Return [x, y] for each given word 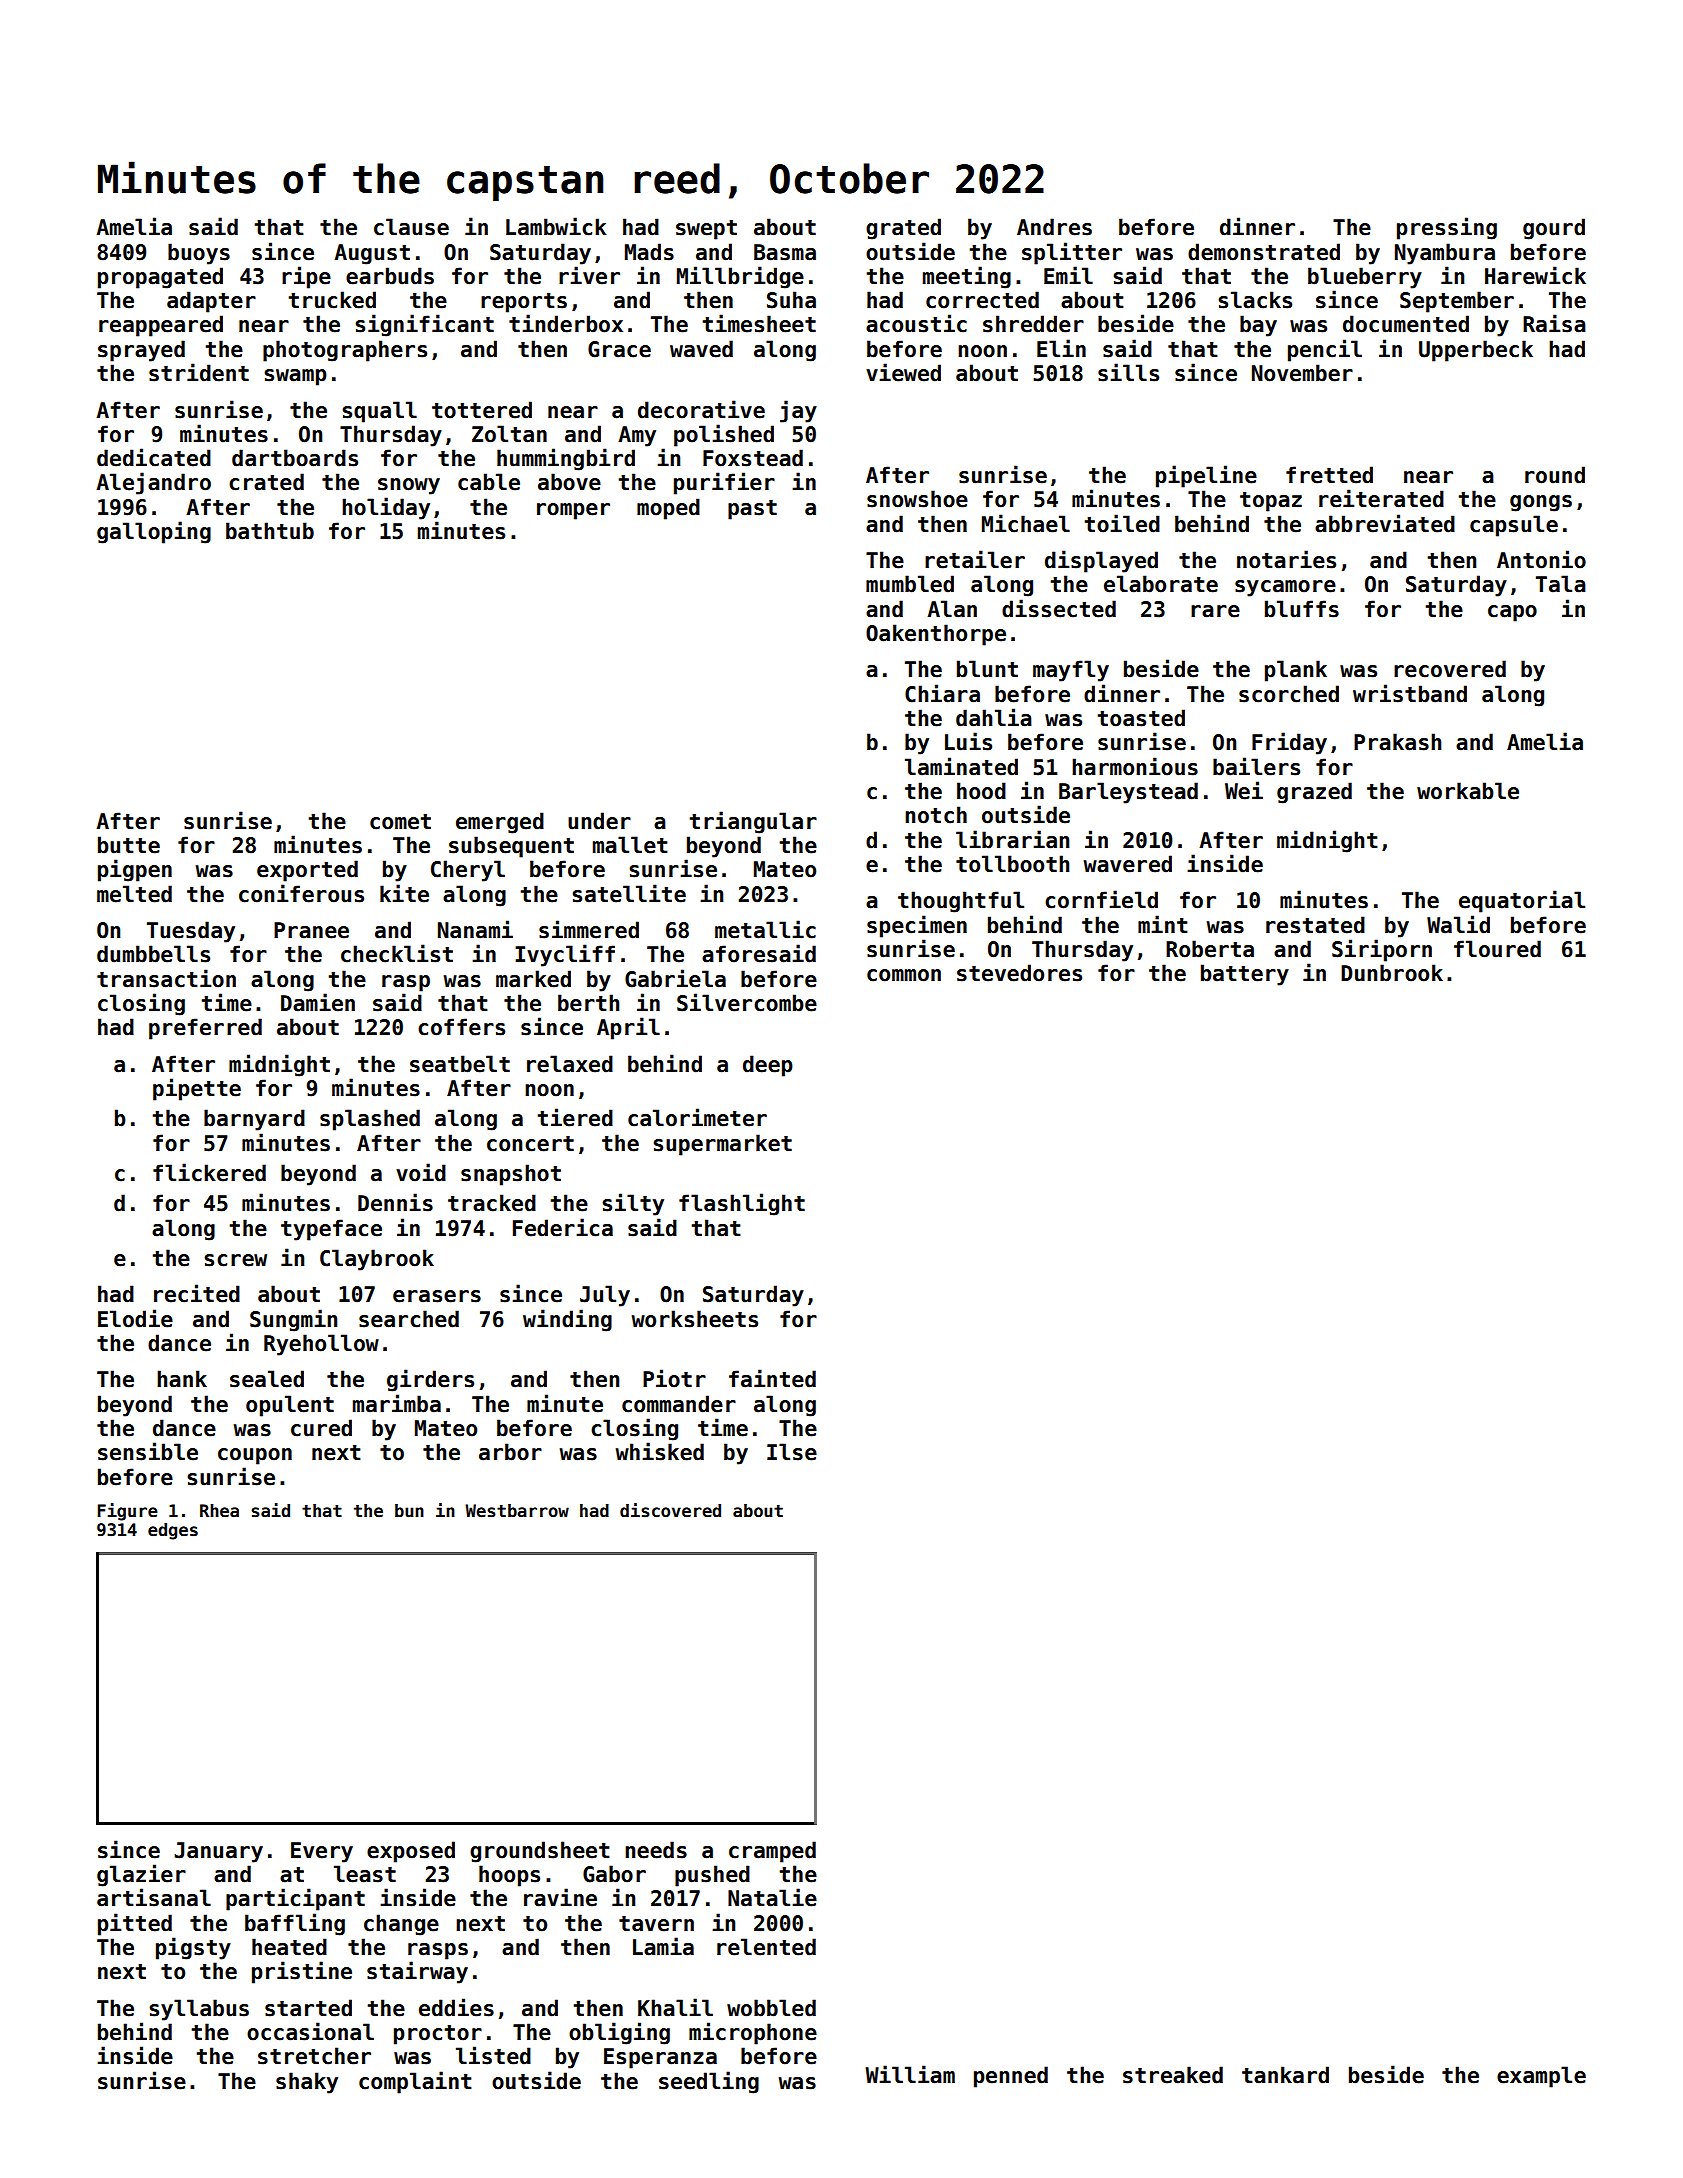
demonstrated [1264, 252]
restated [1315, 925]
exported [307, 871]
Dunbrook [1392, 973]
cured [321, 1428]
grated [903, 229]
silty [633, 1204]
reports [524, 303]
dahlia [994, 717]
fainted [772, 1378]
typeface [331, 1230]
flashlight [742, 1204]
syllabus [199, 2010]
